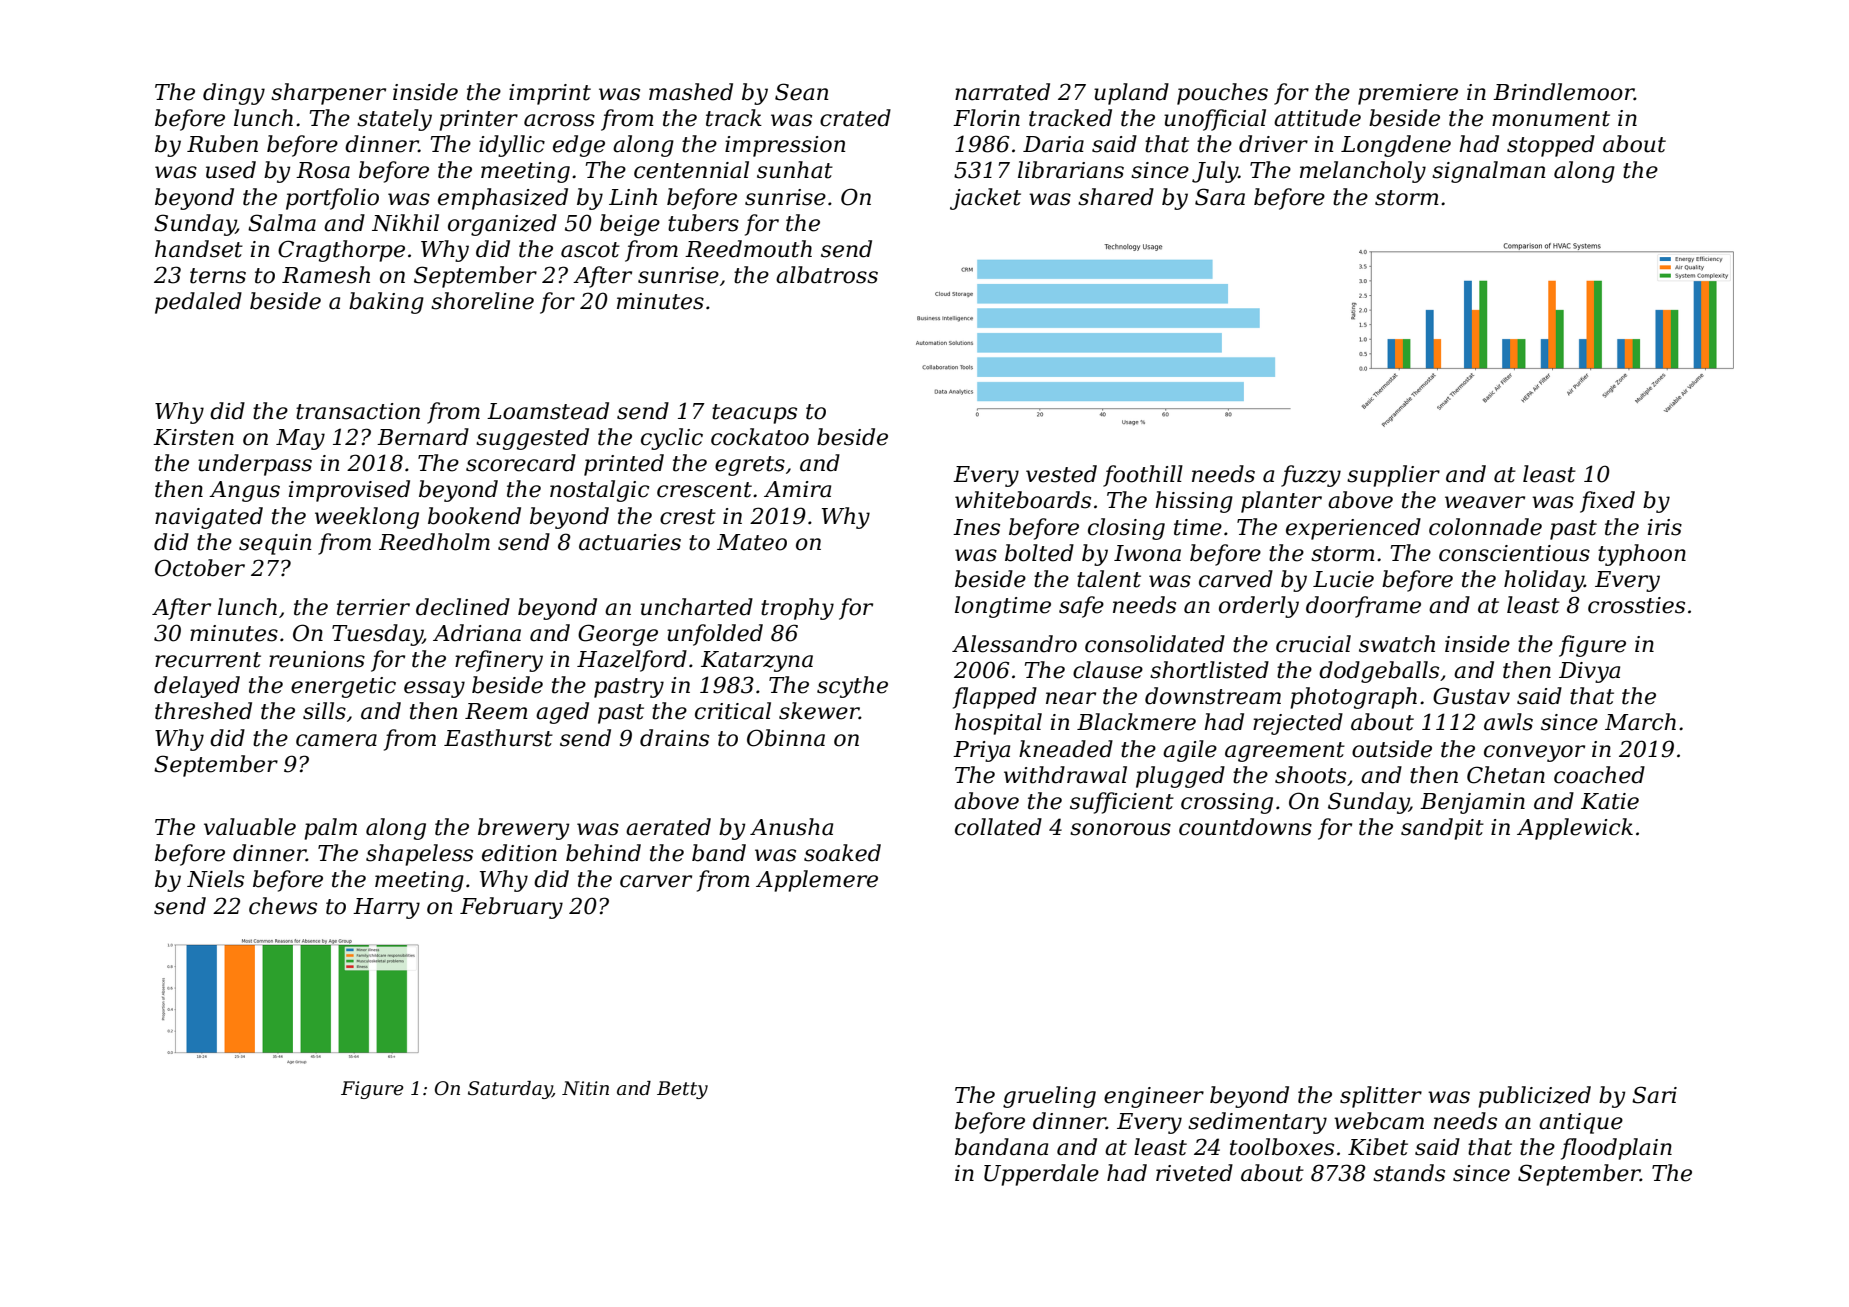 The width and height of the image is (1849, 1307). Describe the element at coordinates (585, 1088) in the image. I see `Nitin` at that location.
